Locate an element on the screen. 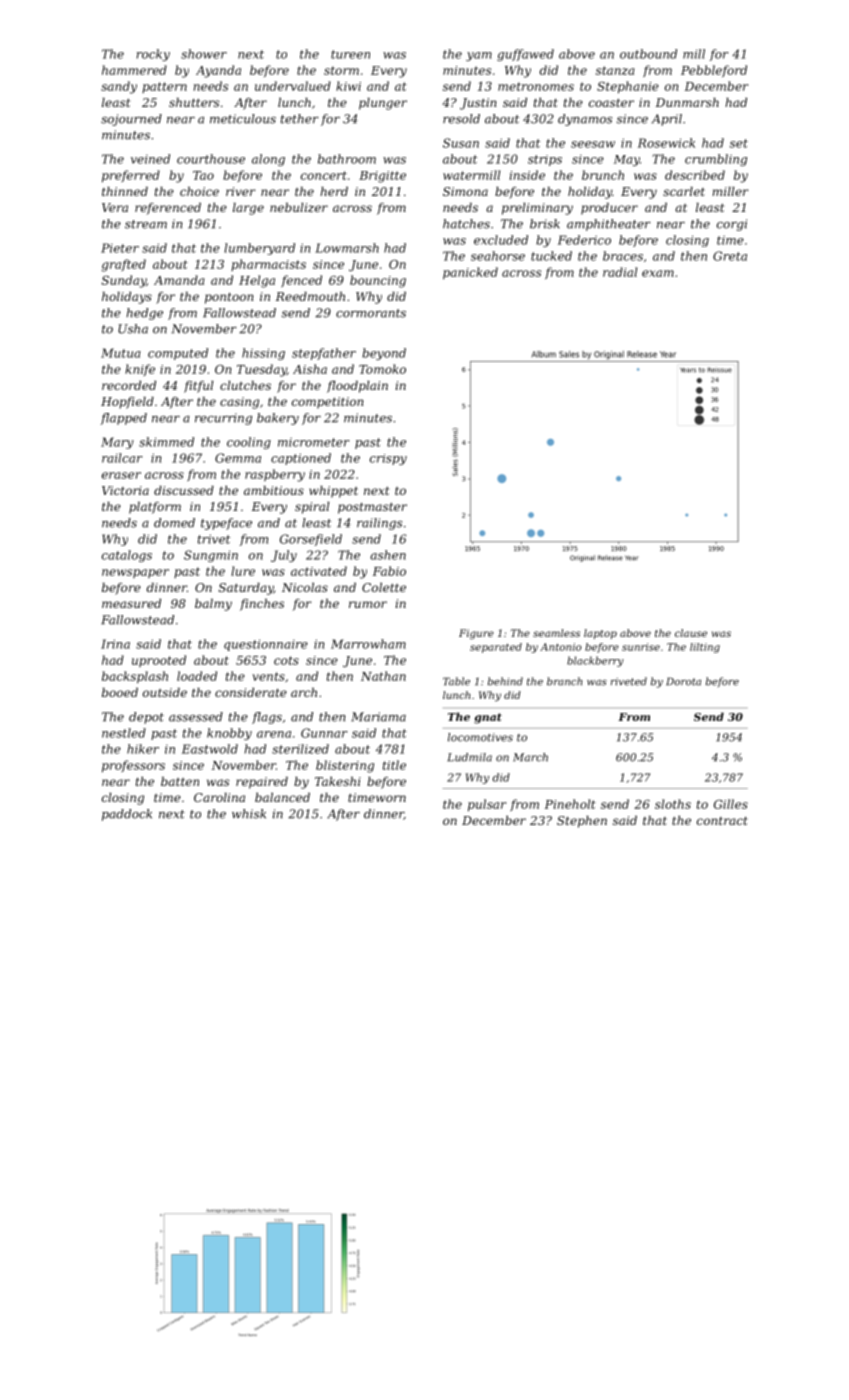 Image resolution: width=849 pixels, height=1400 pixels. rocky is located at coordinates (153, 55).
